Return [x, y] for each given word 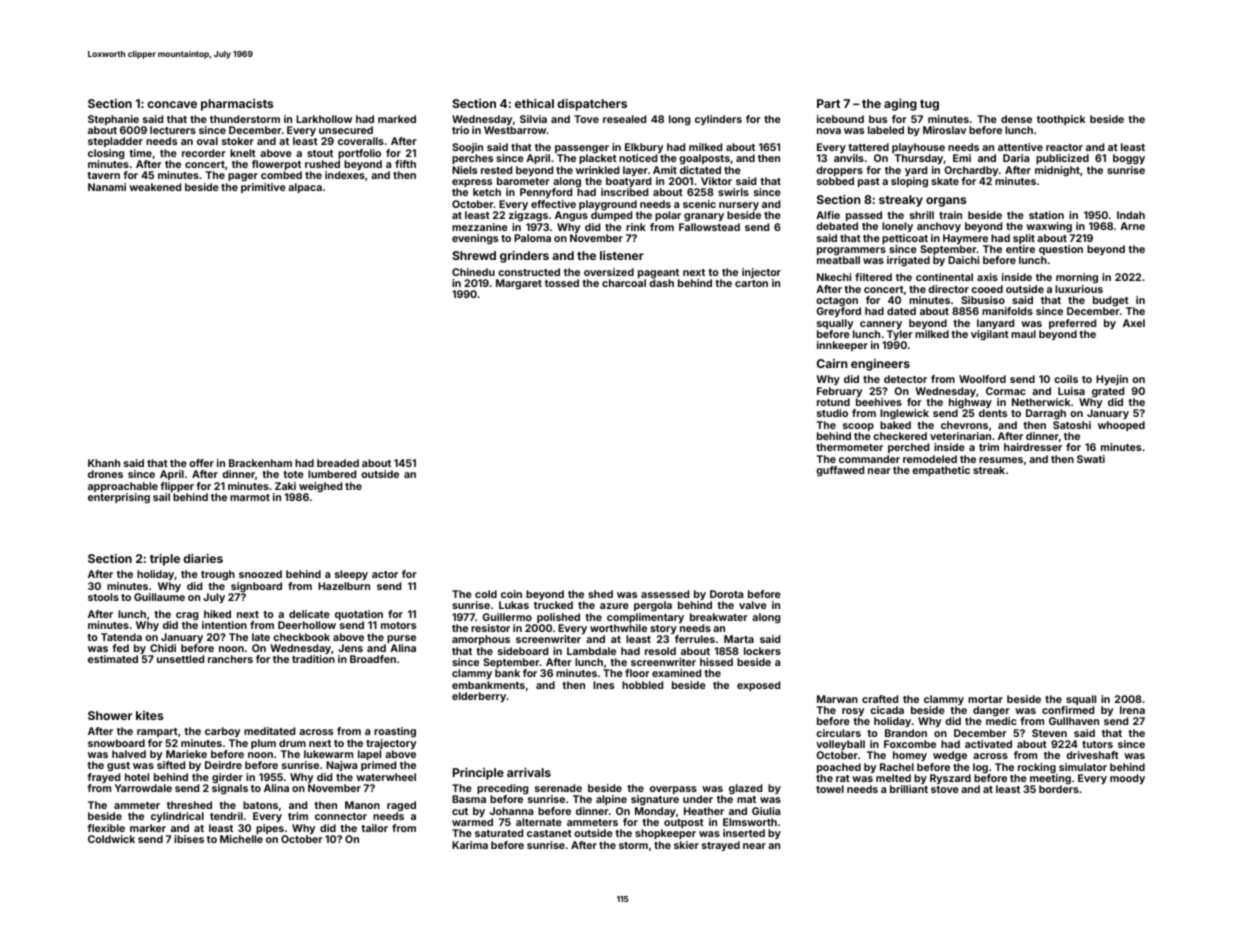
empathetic [941, 471]
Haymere [965, 239]
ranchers [230, 659]
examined [676, 673]
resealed [624, 119]
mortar [985, 699]
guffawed [840, 471]
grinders [524, 257]
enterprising [119, 498]
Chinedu [473, 272]
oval [207, 141]
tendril [226, 816]
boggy [1129, 159]
